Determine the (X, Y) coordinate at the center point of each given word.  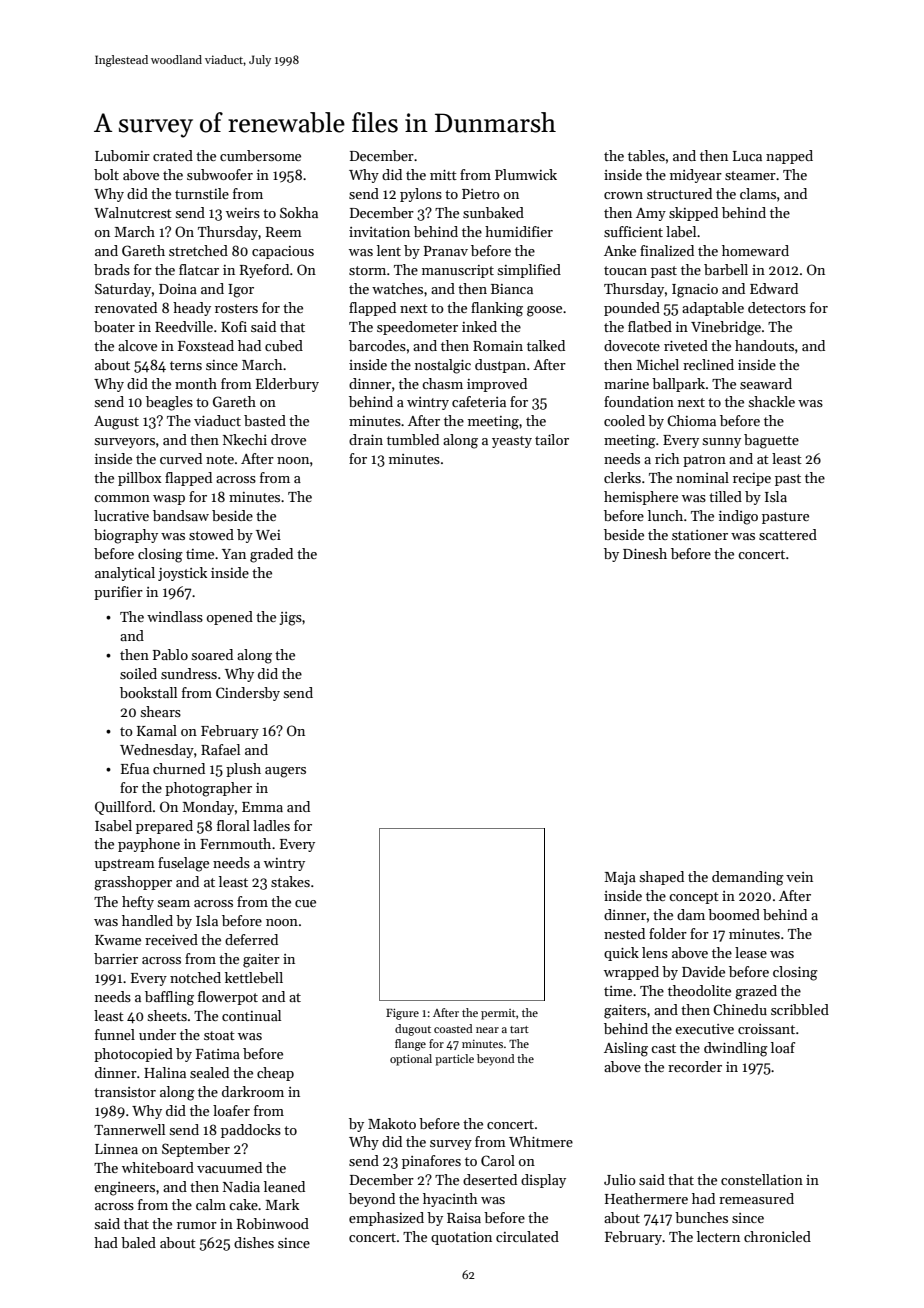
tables (646, 155)
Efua (135, 768)
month (196, 383)
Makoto (392, 1123)
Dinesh (645, 553)
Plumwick (526, 174)
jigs (290, 619)
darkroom (253, 1091)
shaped (662, 878)
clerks (622, 477)
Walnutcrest (133, 212)
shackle (772, 401)
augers (285, 772)
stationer (700, 535)
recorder (695, 1066)
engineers (124, 1189)
